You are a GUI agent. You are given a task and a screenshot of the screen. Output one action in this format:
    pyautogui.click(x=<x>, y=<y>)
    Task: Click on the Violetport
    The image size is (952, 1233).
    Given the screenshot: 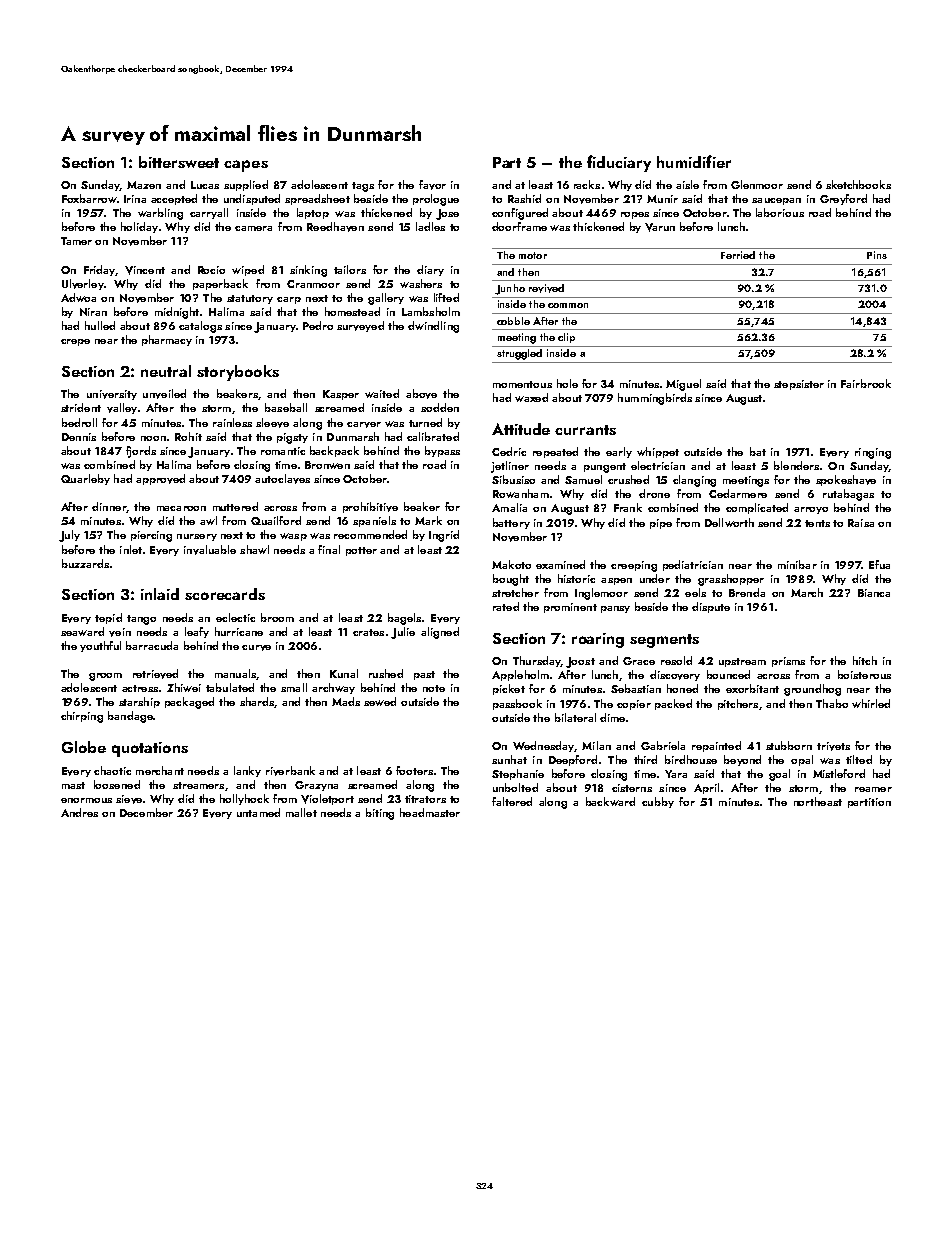 What is the action you would take?
    pyautogui.click(x=327, y=799)
